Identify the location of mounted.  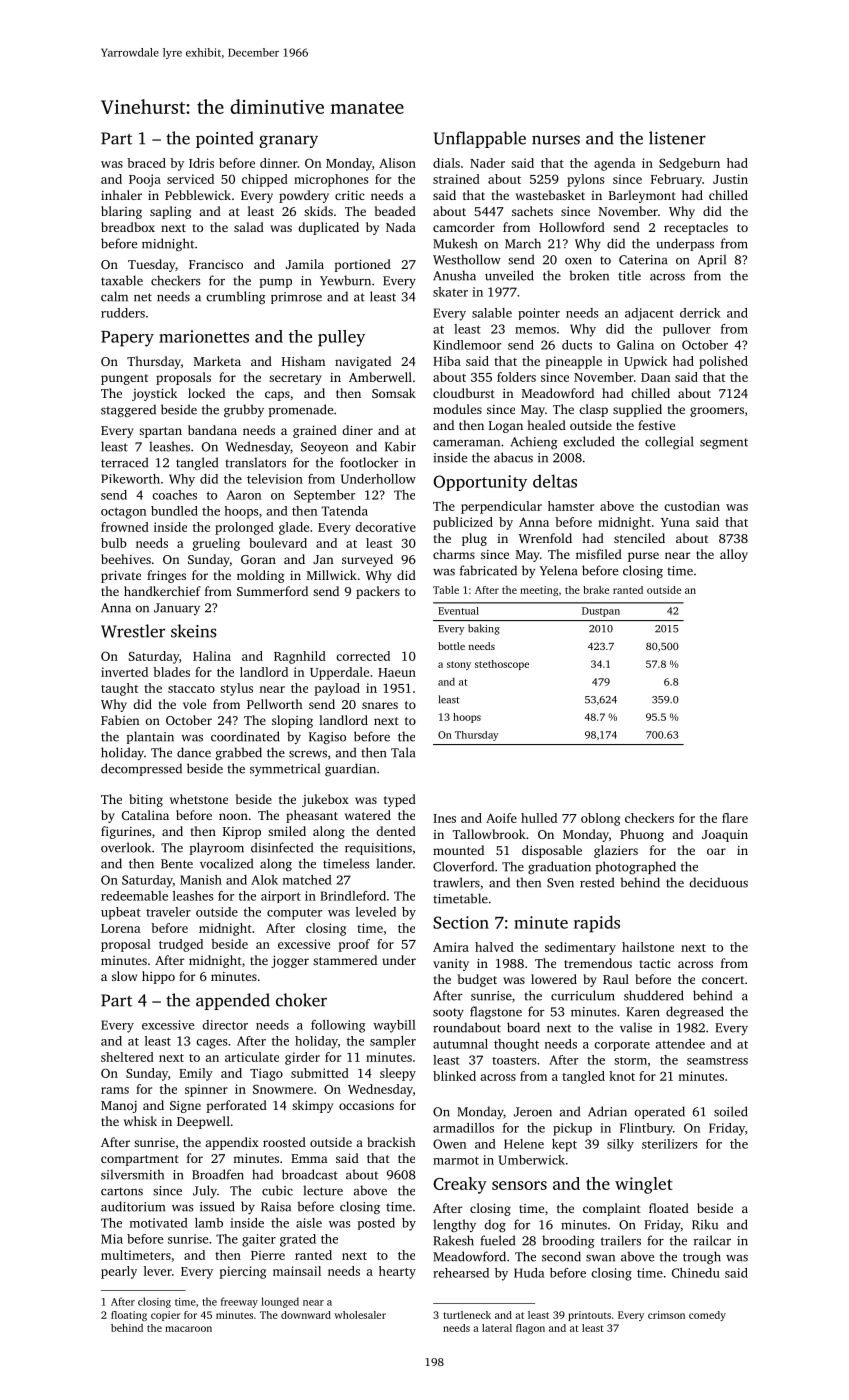
(458, 850).
